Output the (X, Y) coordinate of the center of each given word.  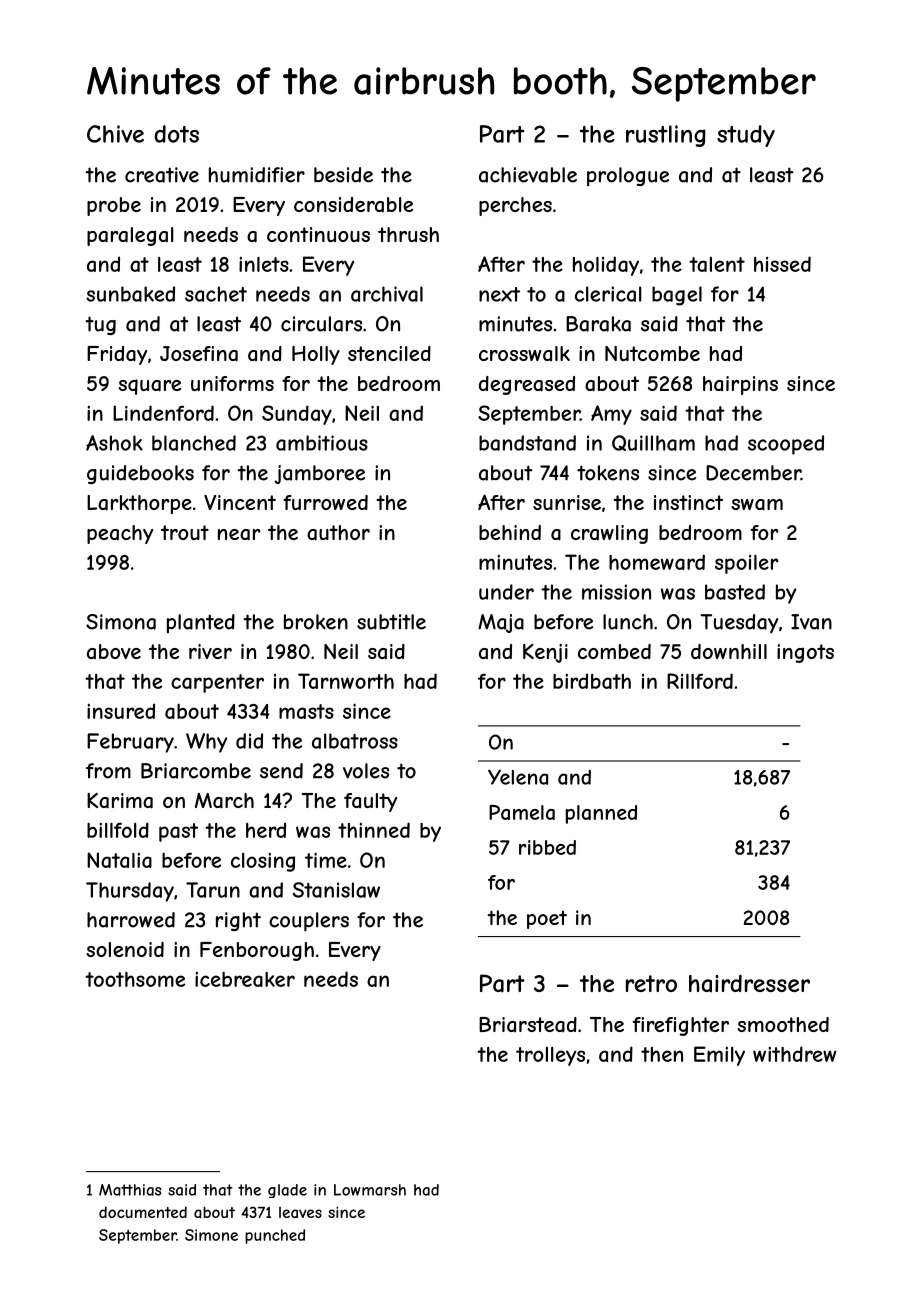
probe (114, 206)
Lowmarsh (370, 1190)
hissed (782, 264)
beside (343, 175)
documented (143, 1212)
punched (275, 1236)
